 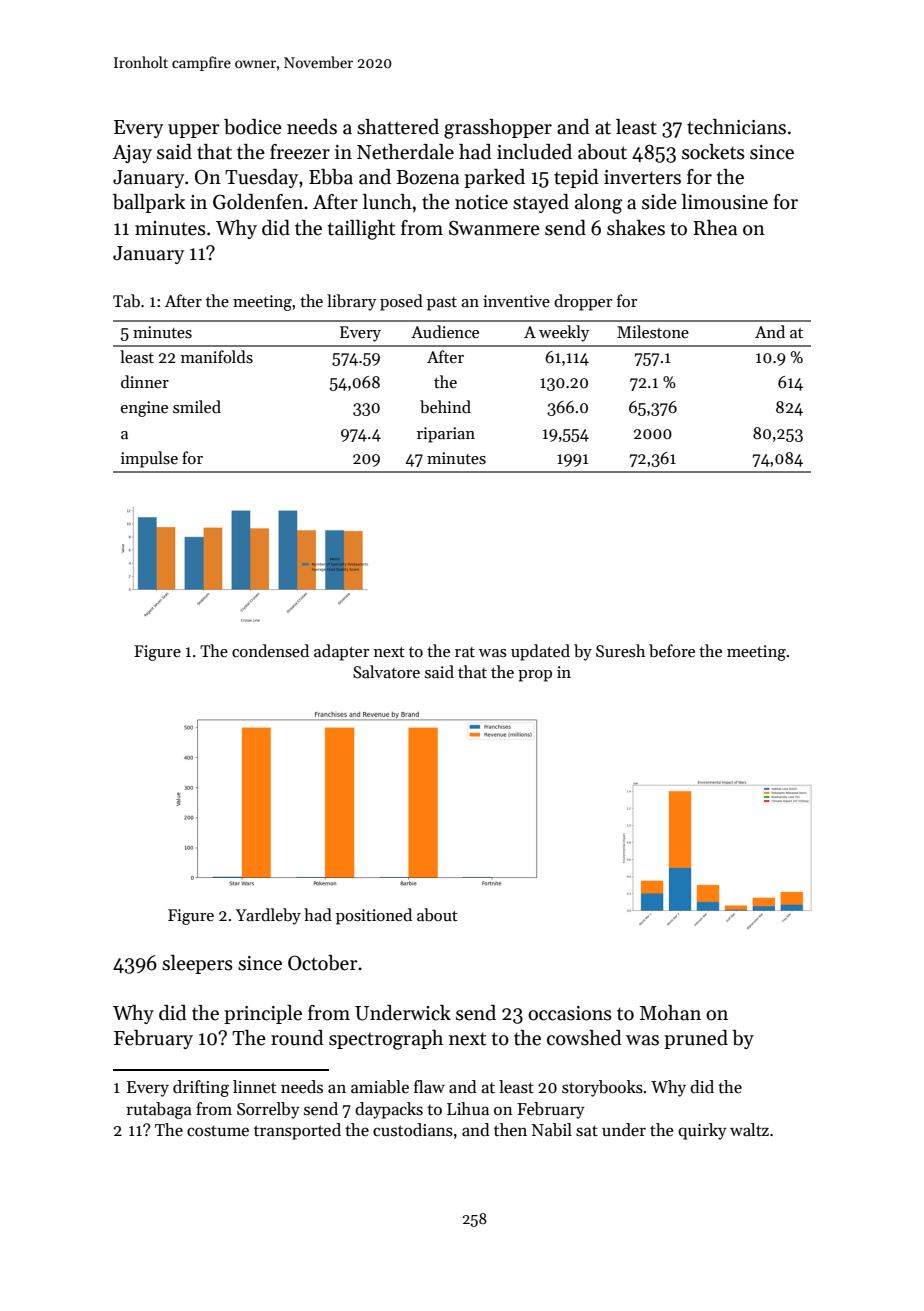 I want to click on Salvatore, so click(x=386, y=671).
